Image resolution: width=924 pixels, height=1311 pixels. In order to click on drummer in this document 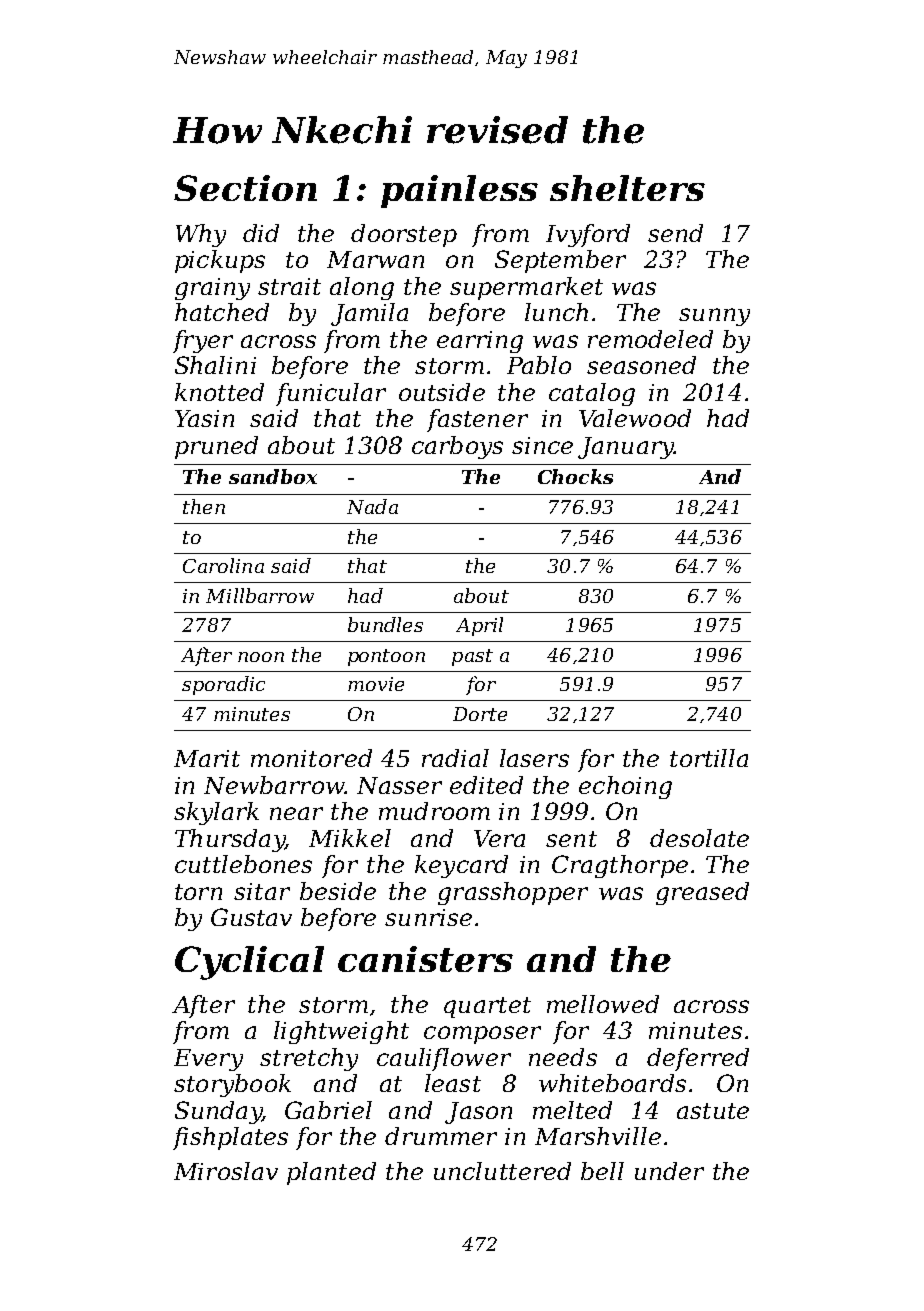, I will do `click(441, 1136)`.
